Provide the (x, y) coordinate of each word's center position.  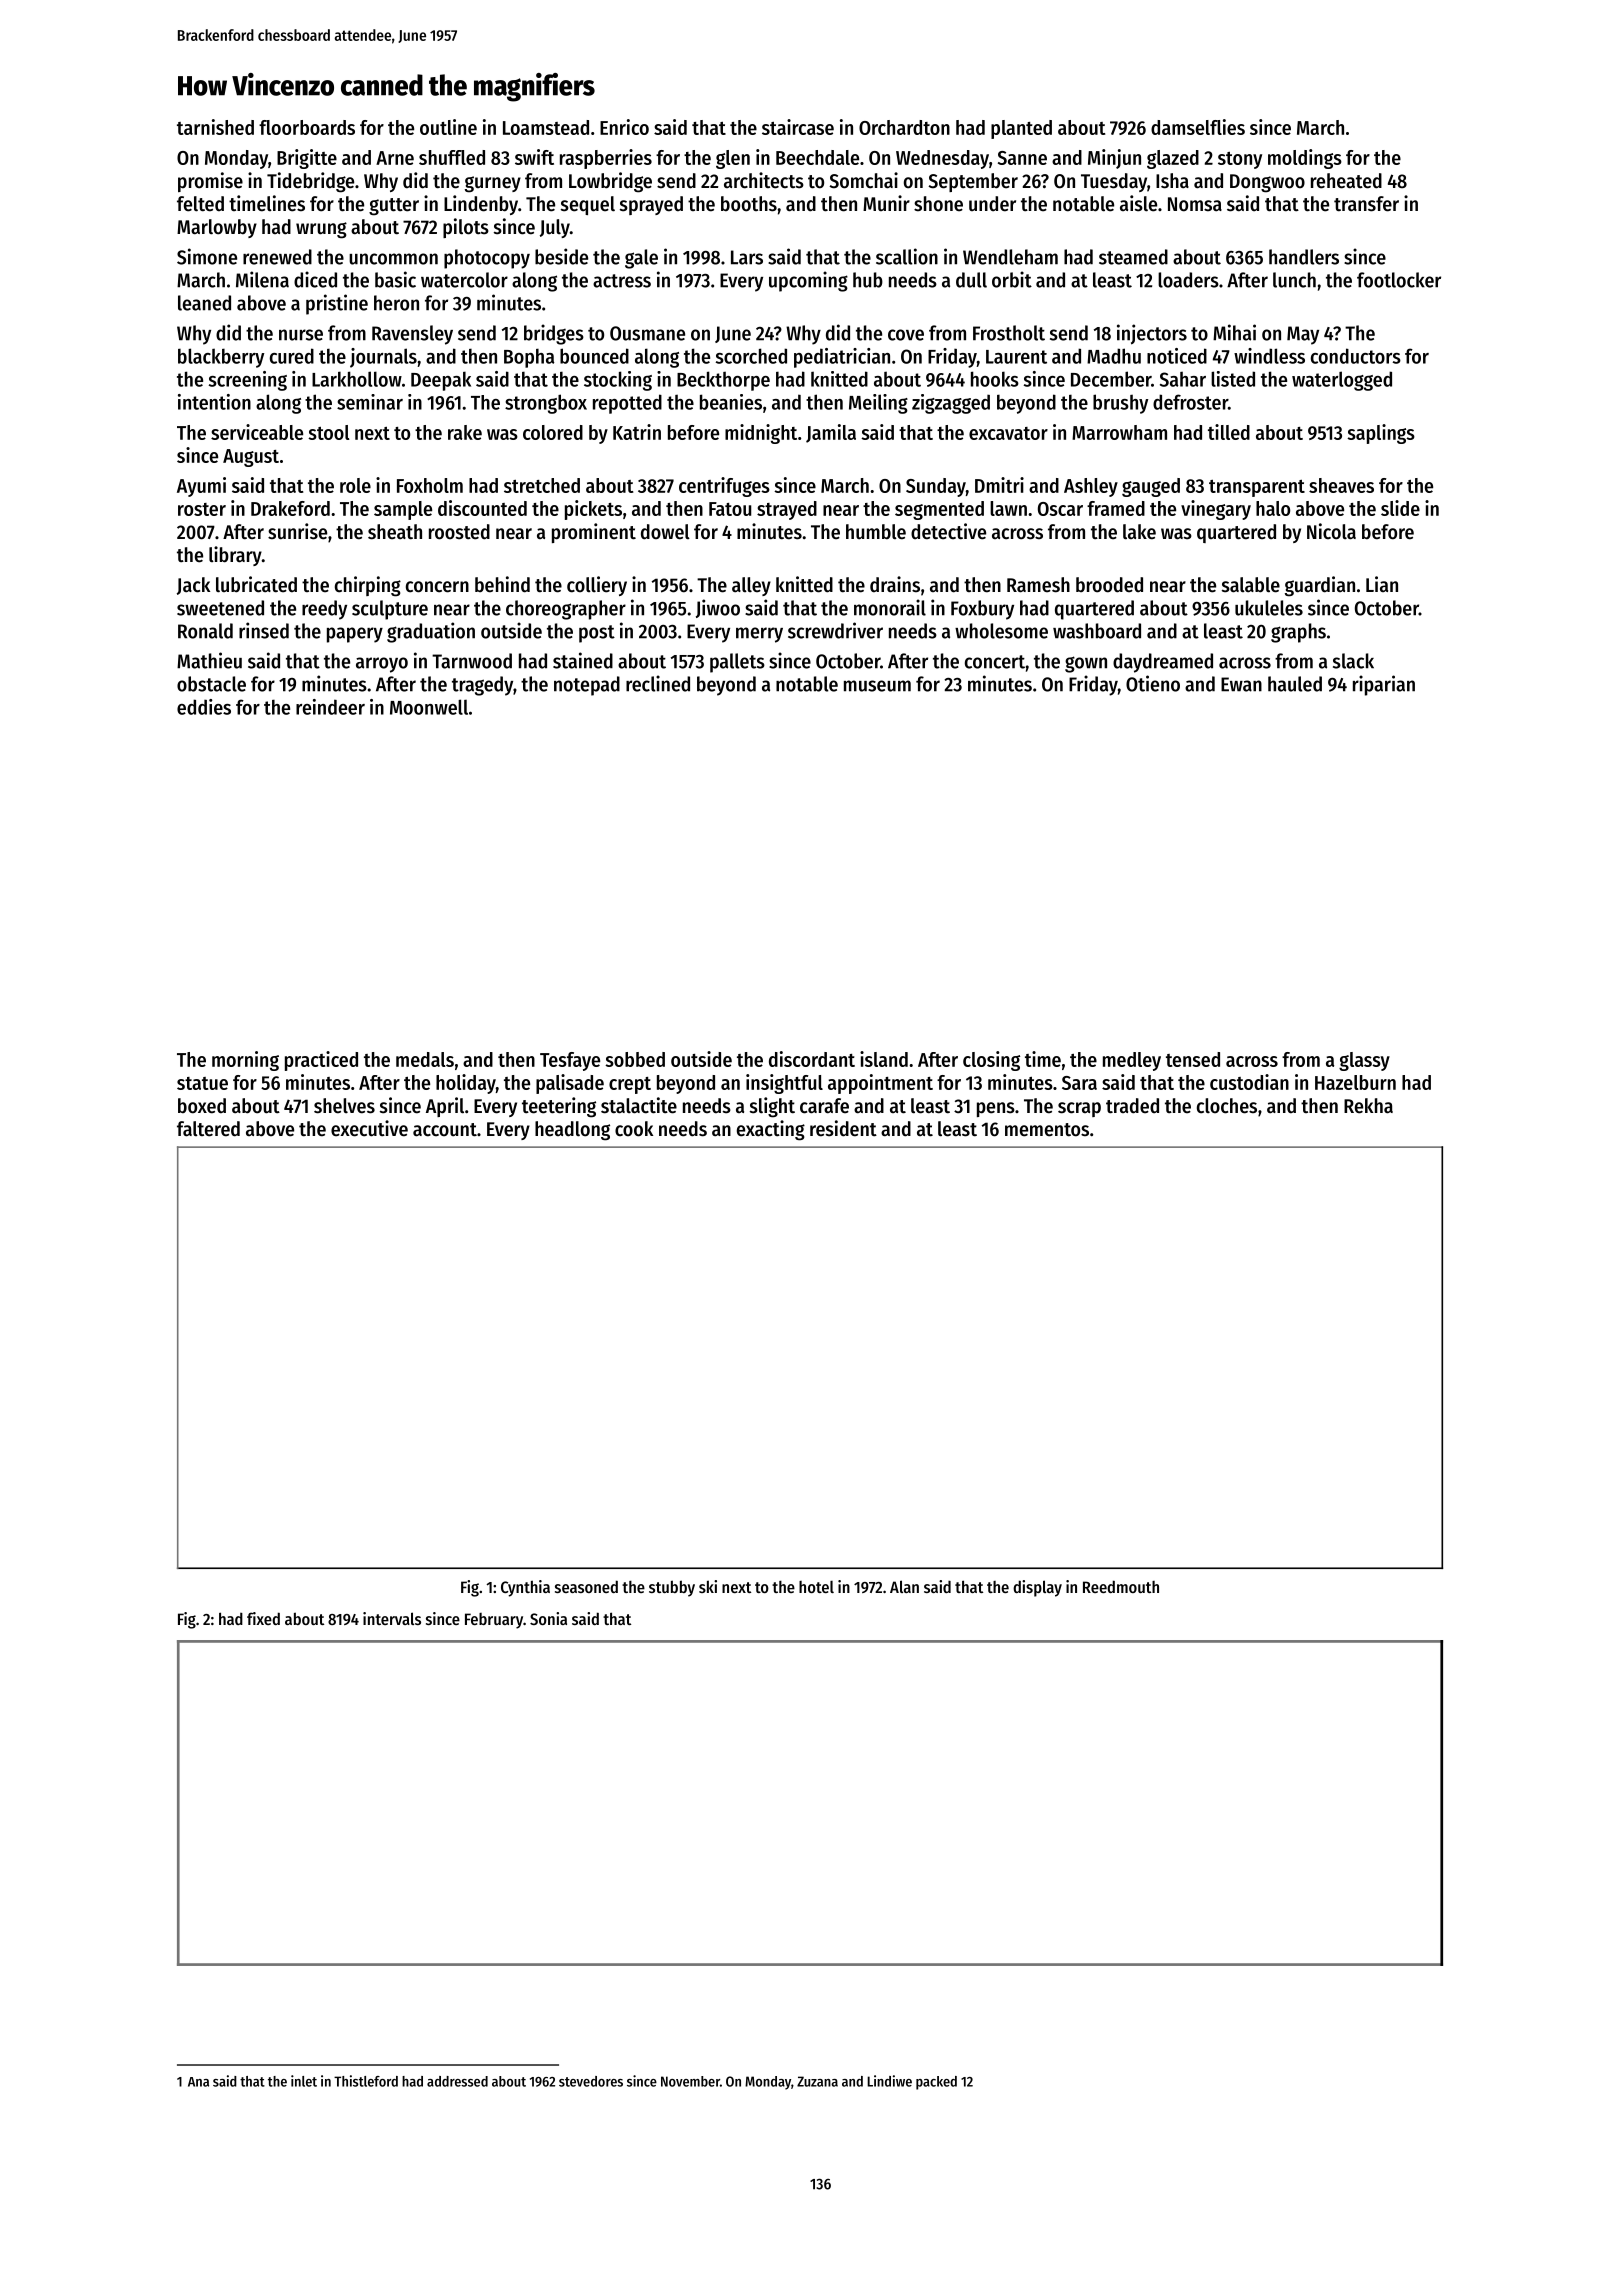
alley (751, 586)
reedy (324, 610)
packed (936, 2083)
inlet (304, 2081)
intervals (392, 1618)
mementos (1047, 1130)
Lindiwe (889, 2081)
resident (843, 1128)
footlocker (1399, 280)
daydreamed (1163, 663)
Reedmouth (1121, 1586)
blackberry (221, 358)
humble (876, 532)
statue (202, 1083)
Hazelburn (1355, 1082)
